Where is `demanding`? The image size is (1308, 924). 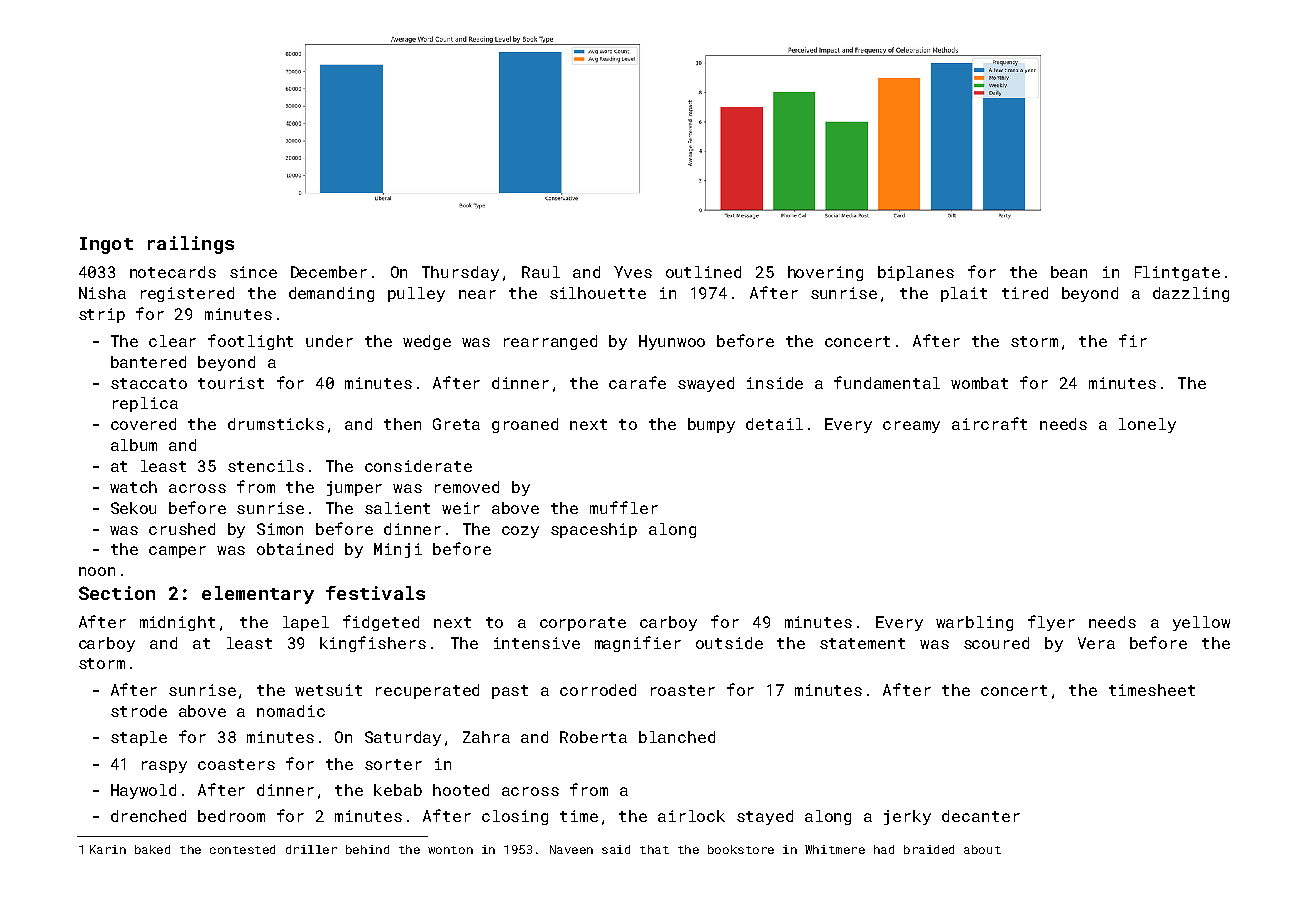 demanding is located at coordinates (331, 294).
